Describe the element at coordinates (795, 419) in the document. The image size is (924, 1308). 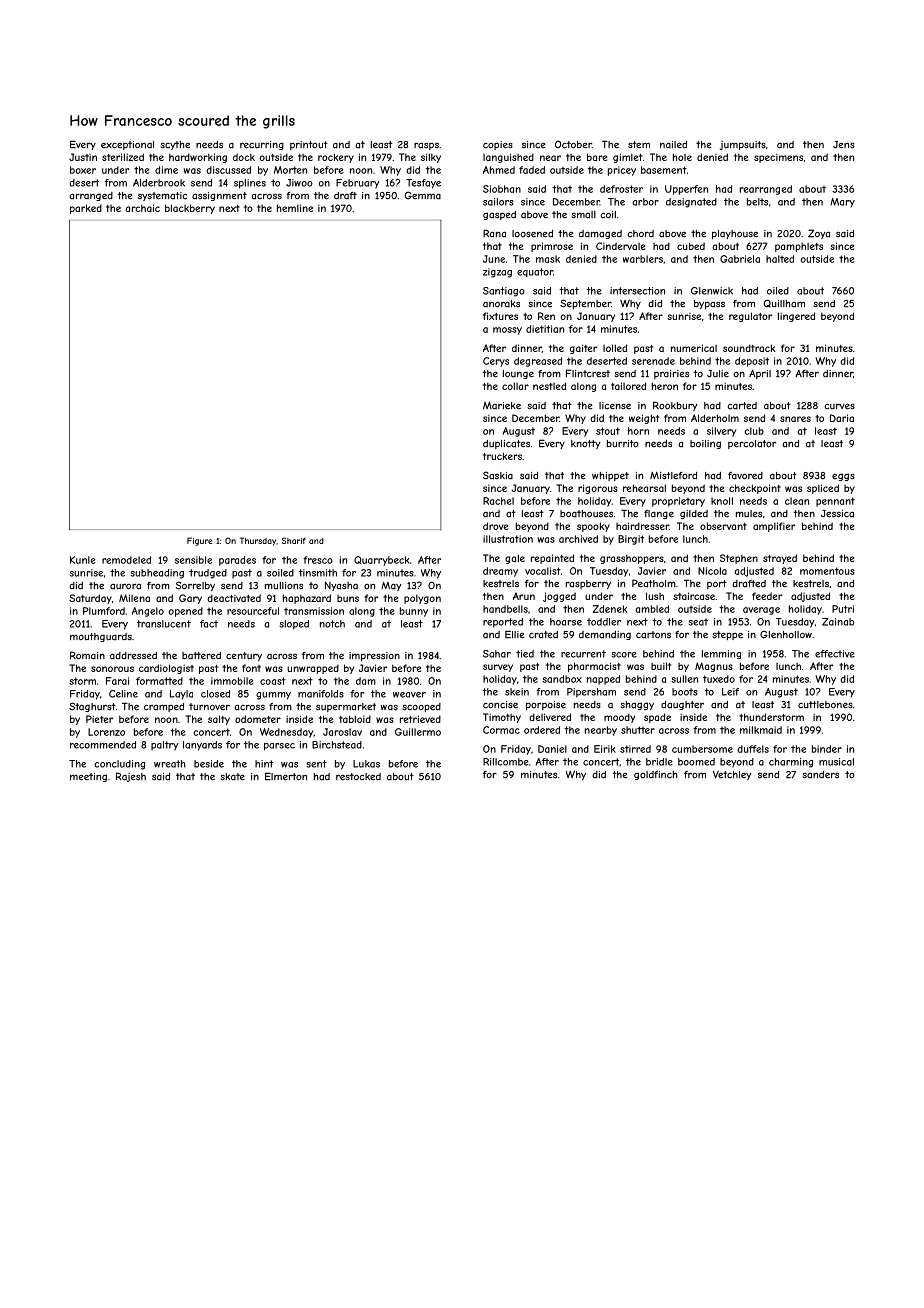
I see `snares` at that location.
